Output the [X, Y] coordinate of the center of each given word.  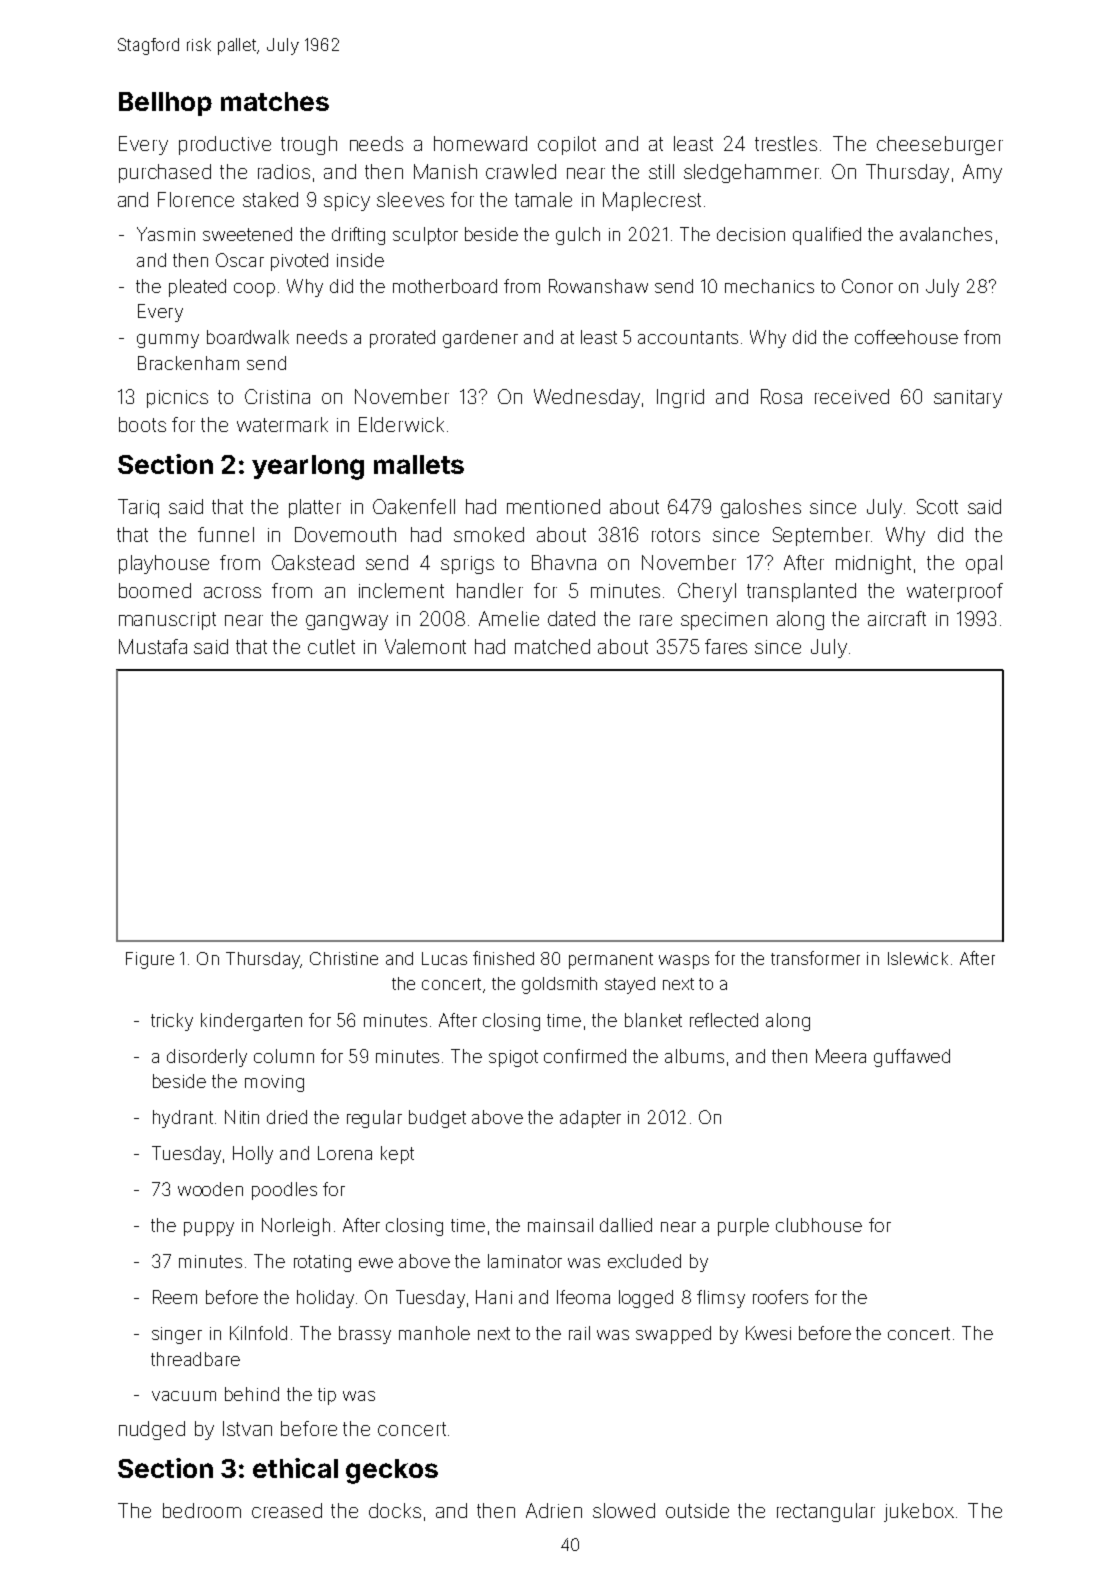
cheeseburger [940, 145]
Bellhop [165, 104]
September [821, 536]
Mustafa [153, 646]
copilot [567, 145]
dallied [626, 1225]
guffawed [912, 1058]
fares [726, 646]
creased [287, 1510]
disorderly [207, 1058]
